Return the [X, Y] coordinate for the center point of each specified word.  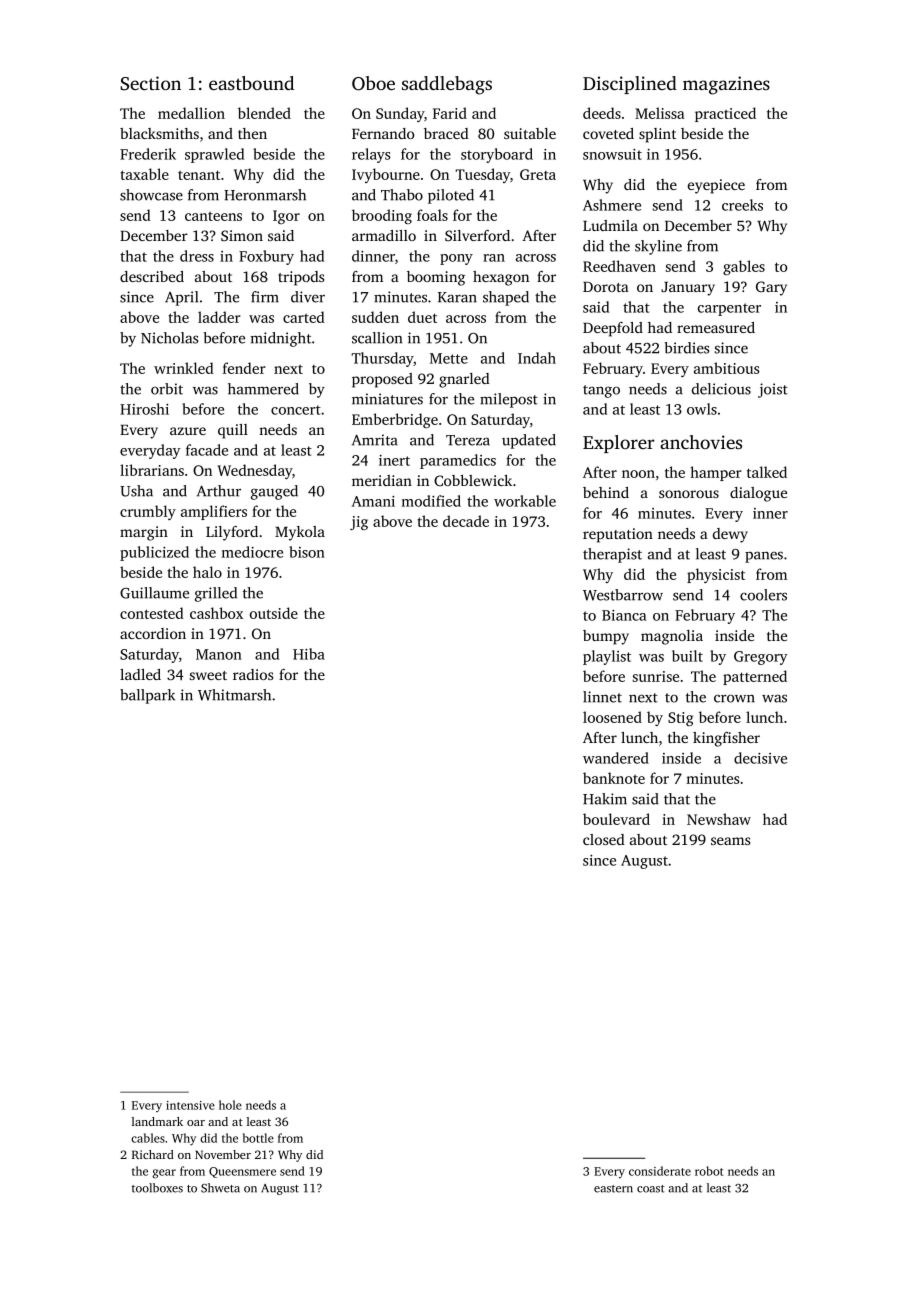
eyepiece [716, 186]
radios [253, 674]
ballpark [147, 696]
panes [764, 557]
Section [150, 83]
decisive [760, 758]
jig [359, 523]
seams [730, 841]
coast [651, 1189]
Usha [136, 491]
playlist [607, 657]
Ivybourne [386, 175]
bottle [258, 1138]
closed [604, 839]
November [223, 1154]
